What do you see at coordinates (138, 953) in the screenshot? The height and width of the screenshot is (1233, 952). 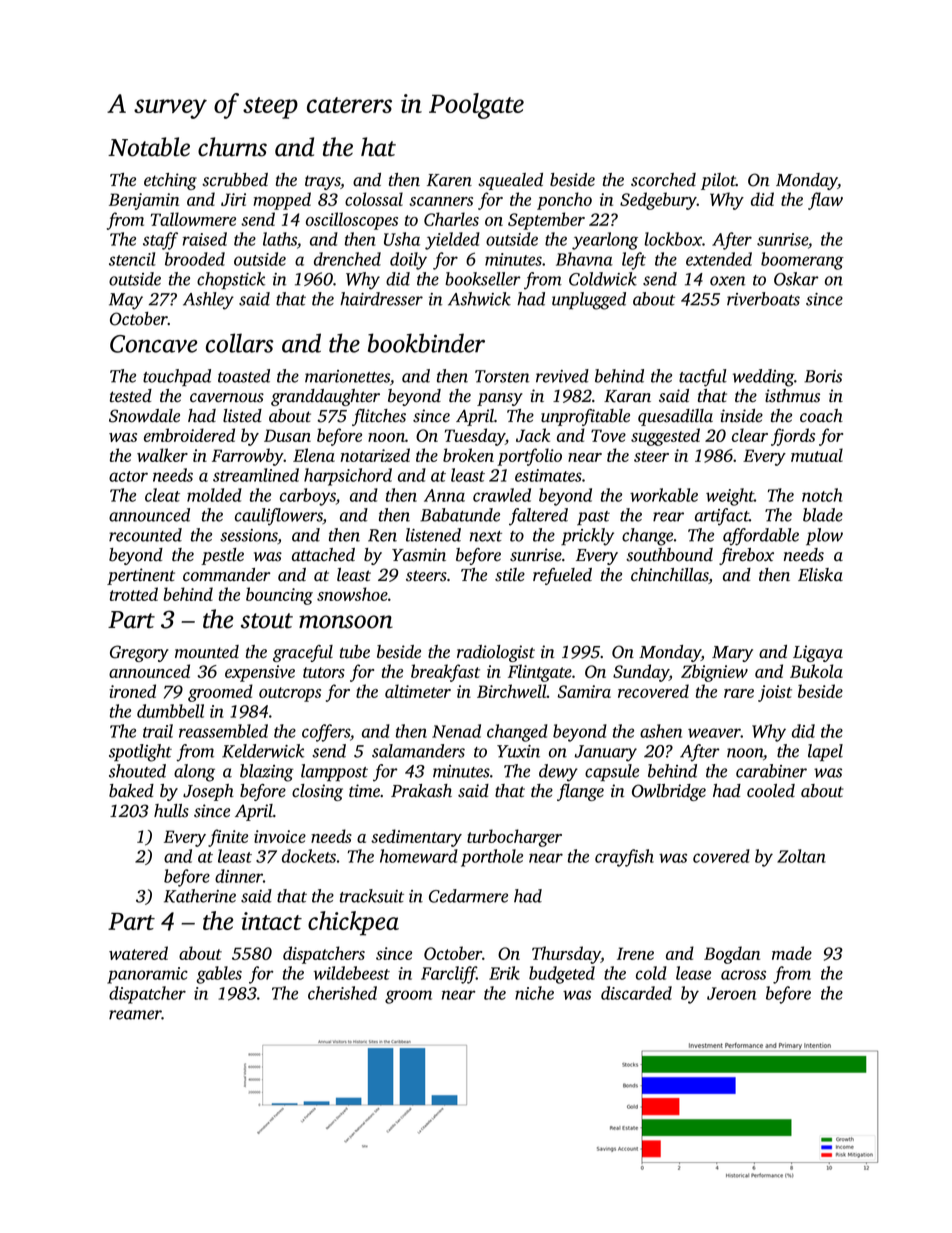 I see `watered` at bounding box center [138, 953].
